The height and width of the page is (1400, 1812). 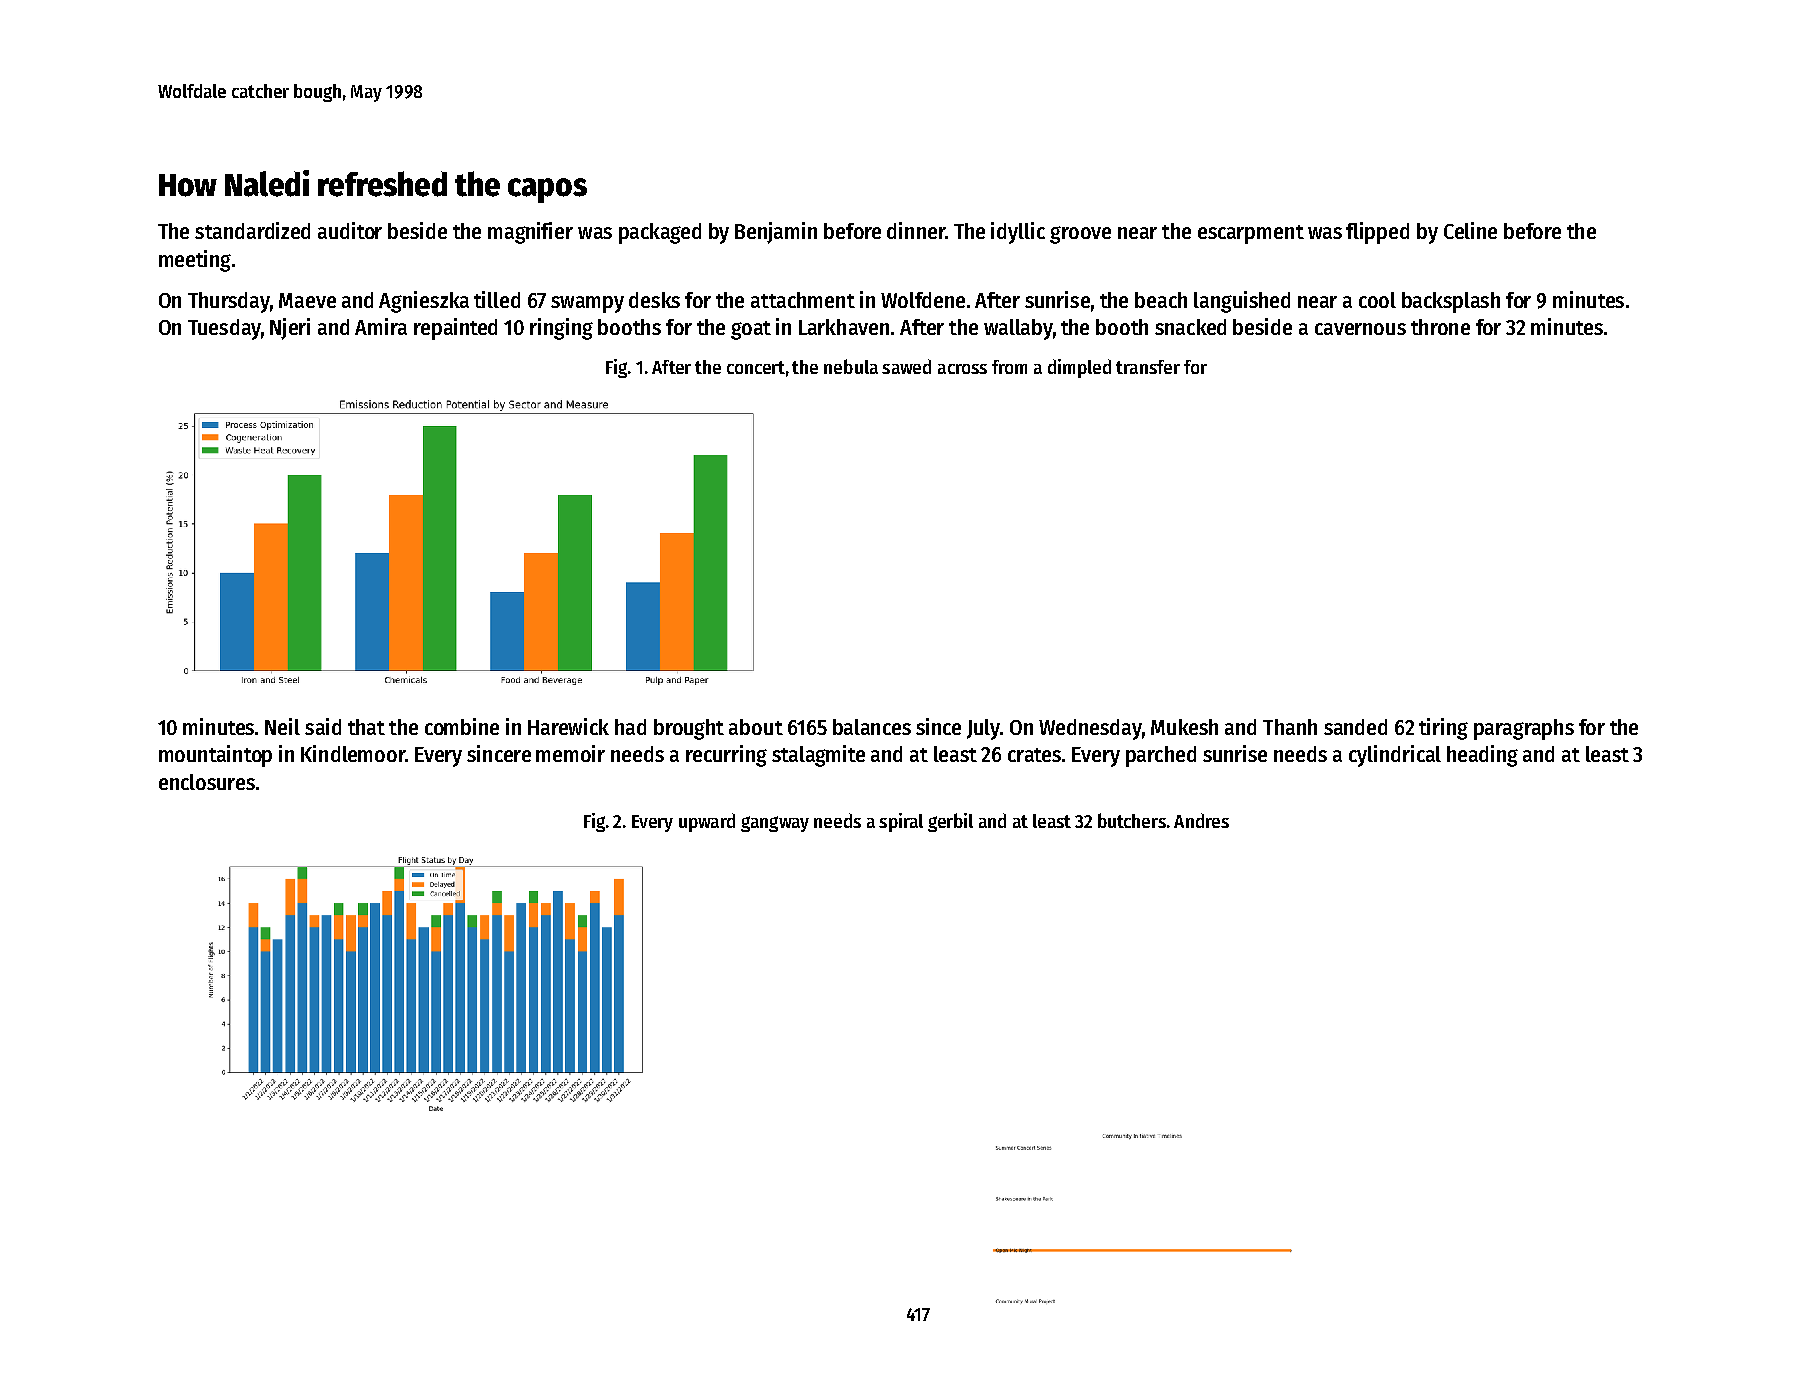 I want to click on transfer, so click(x=1148, y=367).
